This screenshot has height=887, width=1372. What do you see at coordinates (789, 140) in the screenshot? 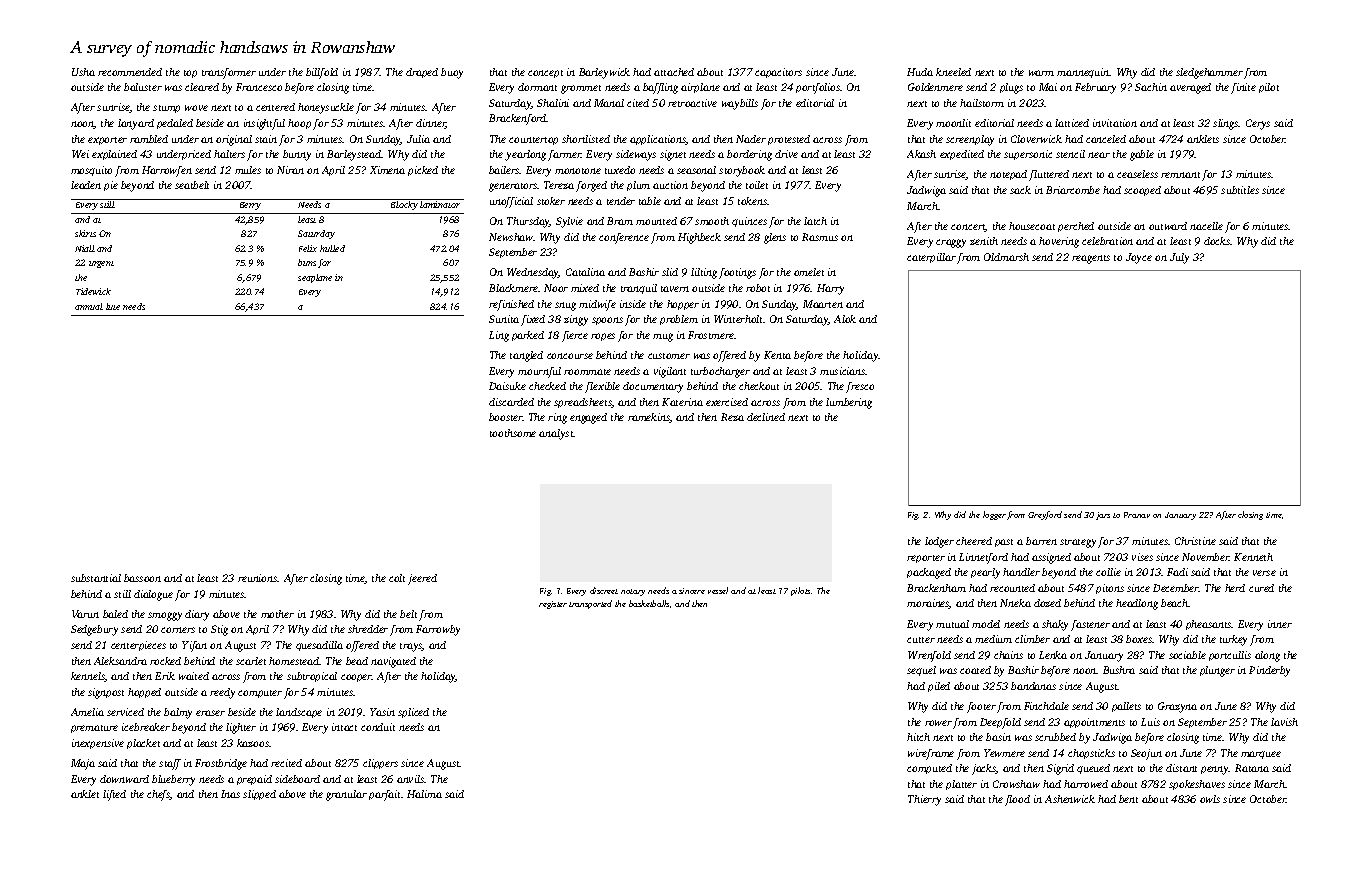
I see `protested` at bounding box center [789, 140].
